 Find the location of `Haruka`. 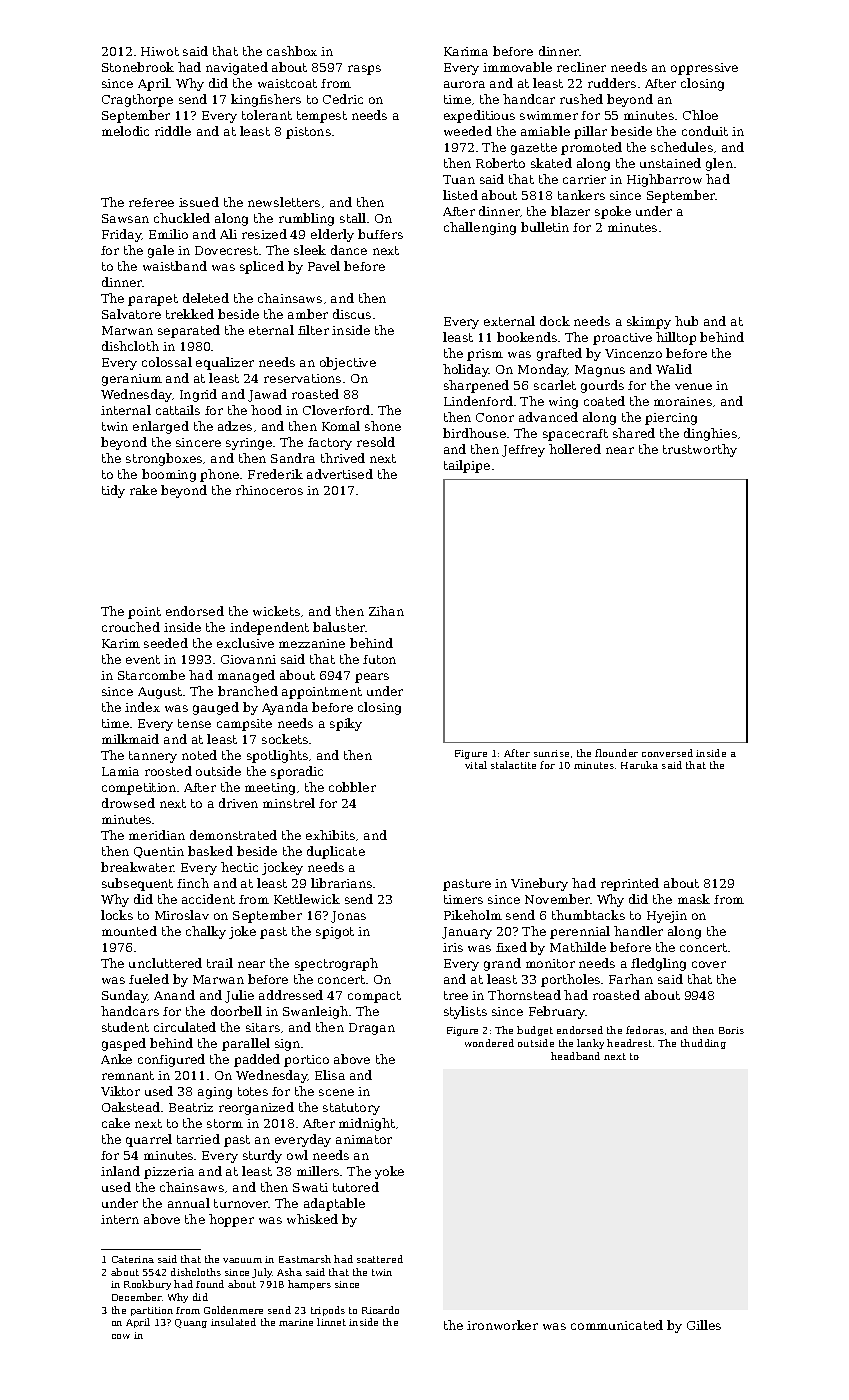

Haruka is located at coordinates (639, 765).
